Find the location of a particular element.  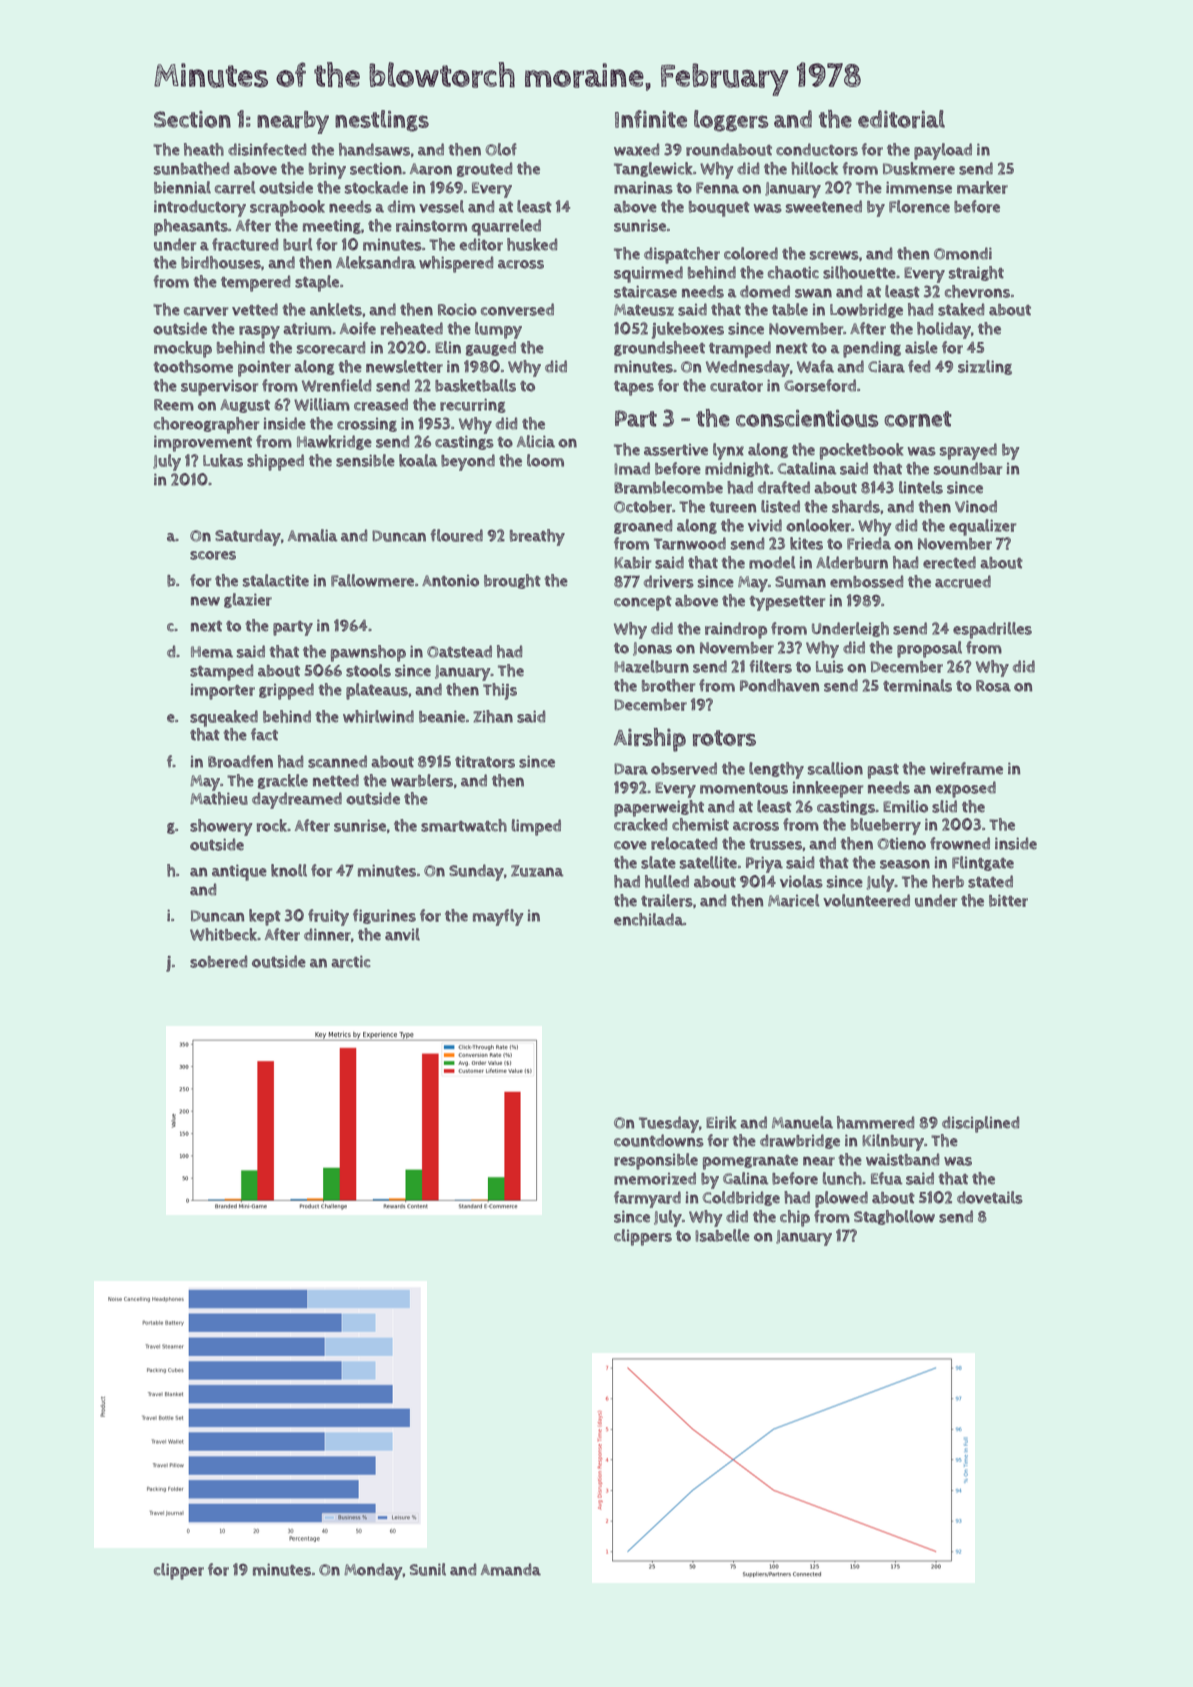

sobered is located at coordinates (218, 961).
